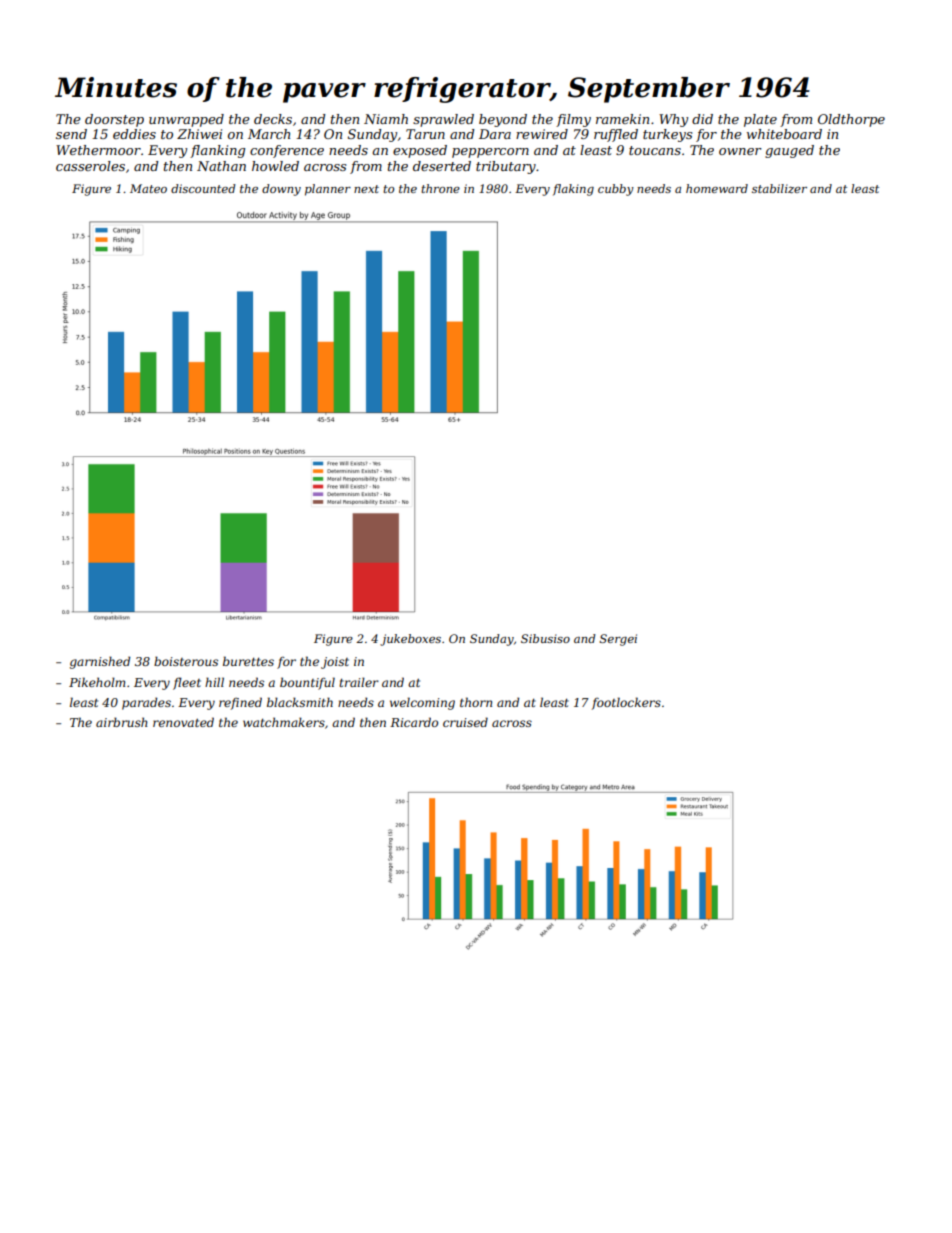 The width and height of the document is (952, 1233). Describe the element at coordinates (97, 682) in the document. I see `Pikeholm` at that location.
